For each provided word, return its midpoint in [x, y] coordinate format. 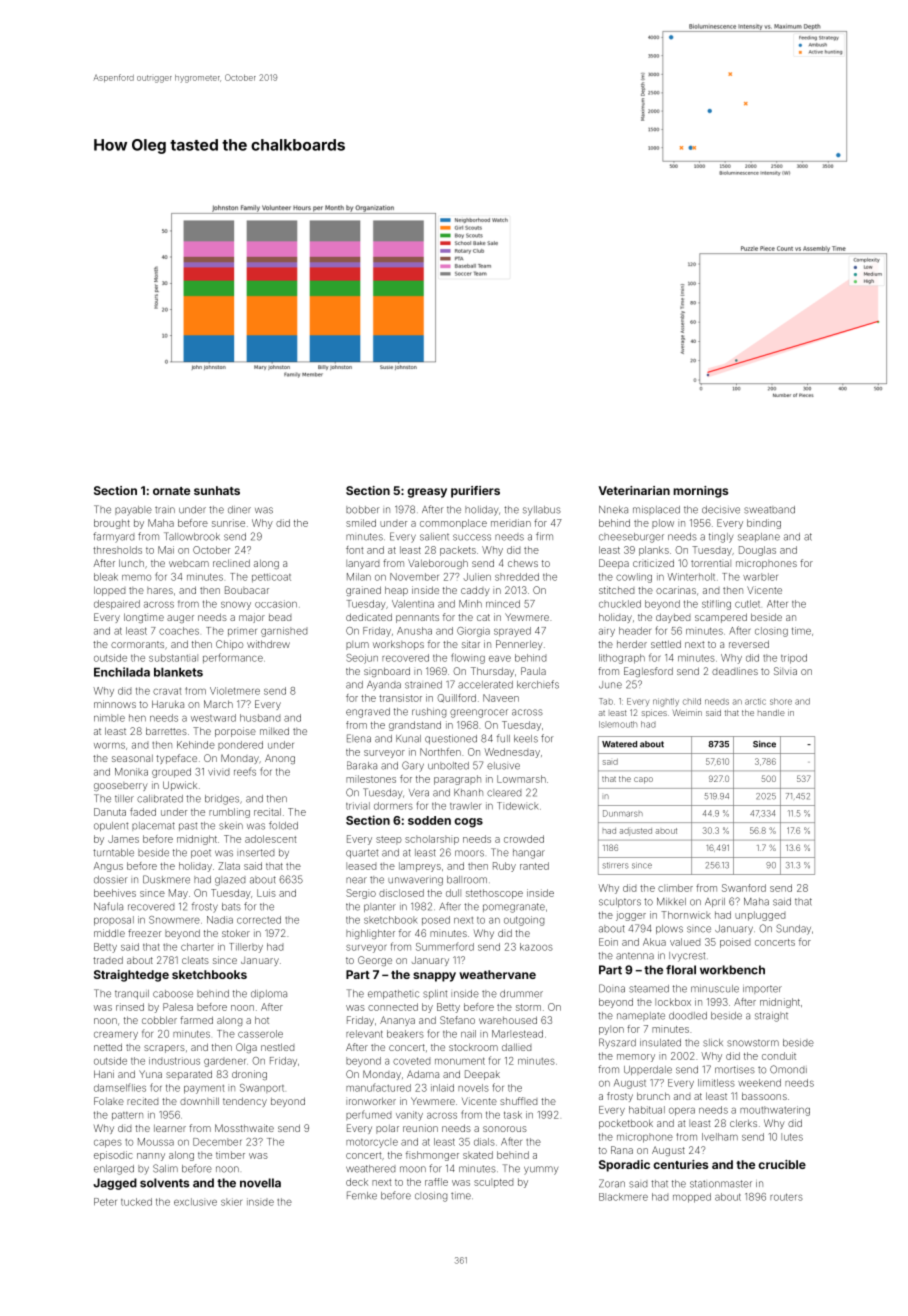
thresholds [117, 550]
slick [713, 1043]
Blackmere [623, 1197]
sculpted [493, 1183]
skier [231, 1202]
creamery [116, 1035]
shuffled [518, 1101]
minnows [115, 704]
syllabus [542, 511]
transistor [400, 698]
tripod [794, 659]
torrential [711, 563]
